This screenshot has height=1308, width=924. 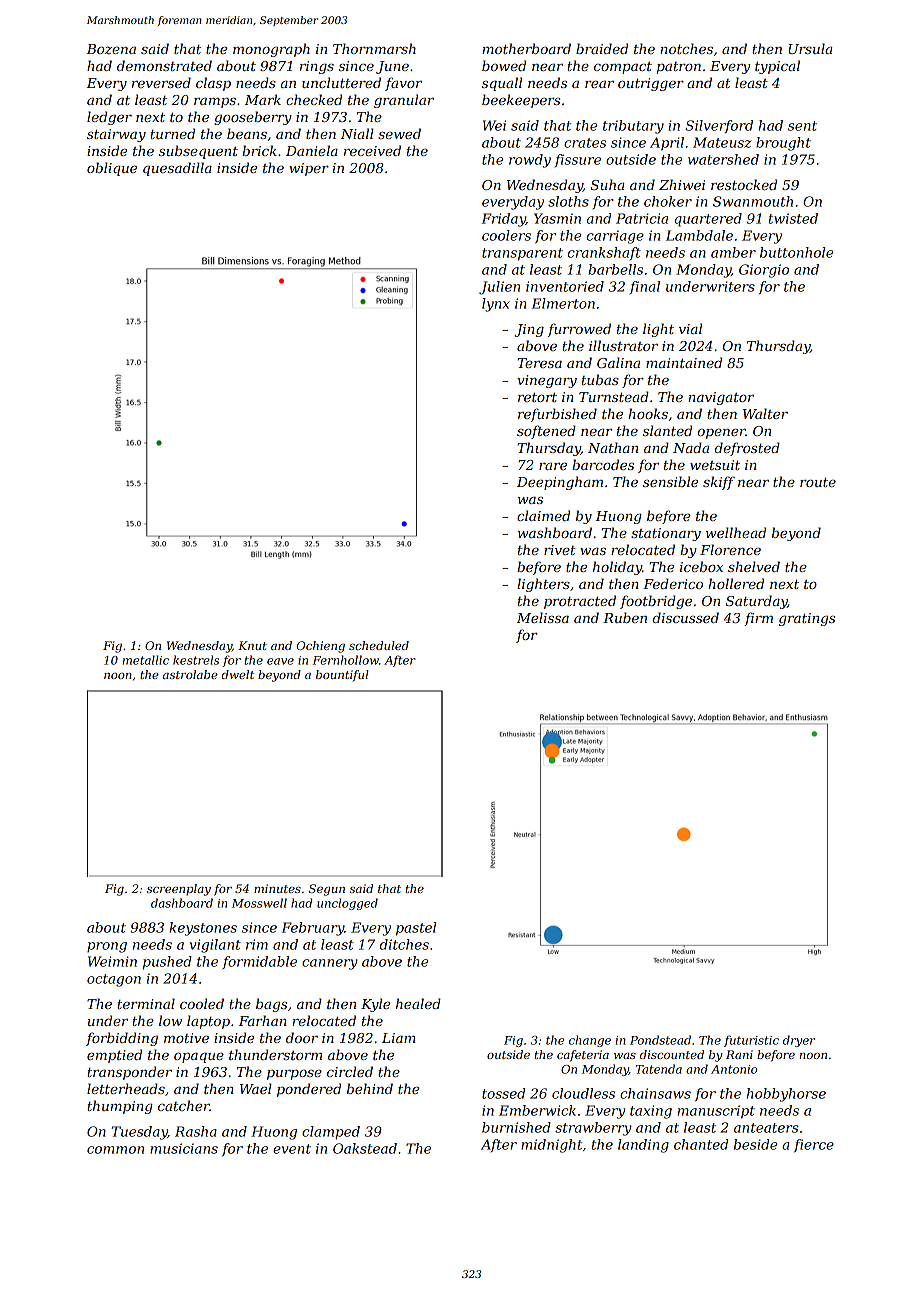 What do you see at coordinates (376, 1005) in the screenshot?
I see `Kyle` at bounding box center [376, 1005].
